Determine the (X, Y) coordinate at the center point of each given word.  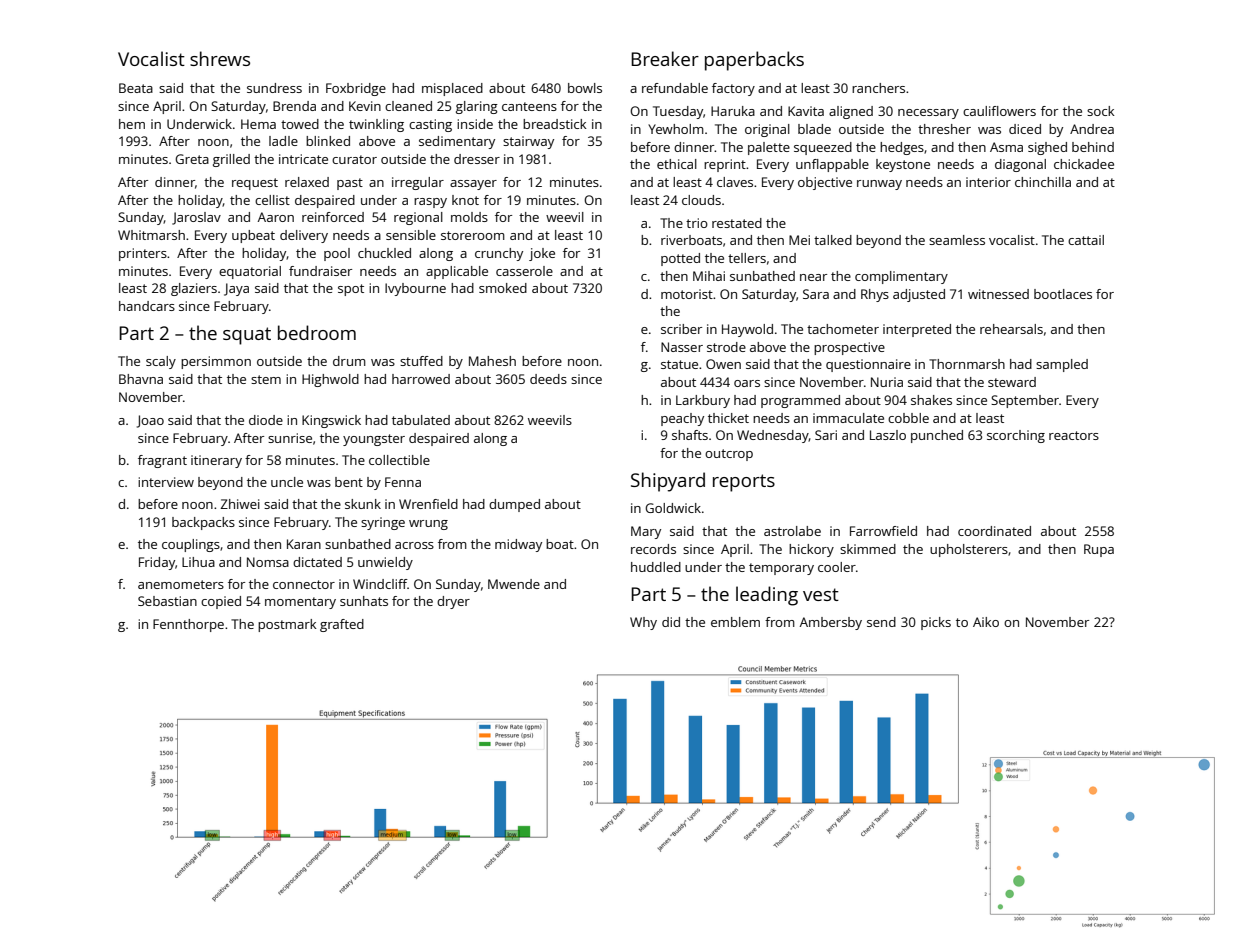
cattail (1086, 240)
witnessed (998, 294)
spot (351, 290)
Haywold (747, 330)
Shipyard (668, 482)
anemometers (181, 584)
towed (300, 124)
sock (1101, 111)
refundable (675, 88)
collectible (399, 460)
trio (697, 223)
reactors (1074, 435)
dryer (453, 602)
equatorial (250, 272)
